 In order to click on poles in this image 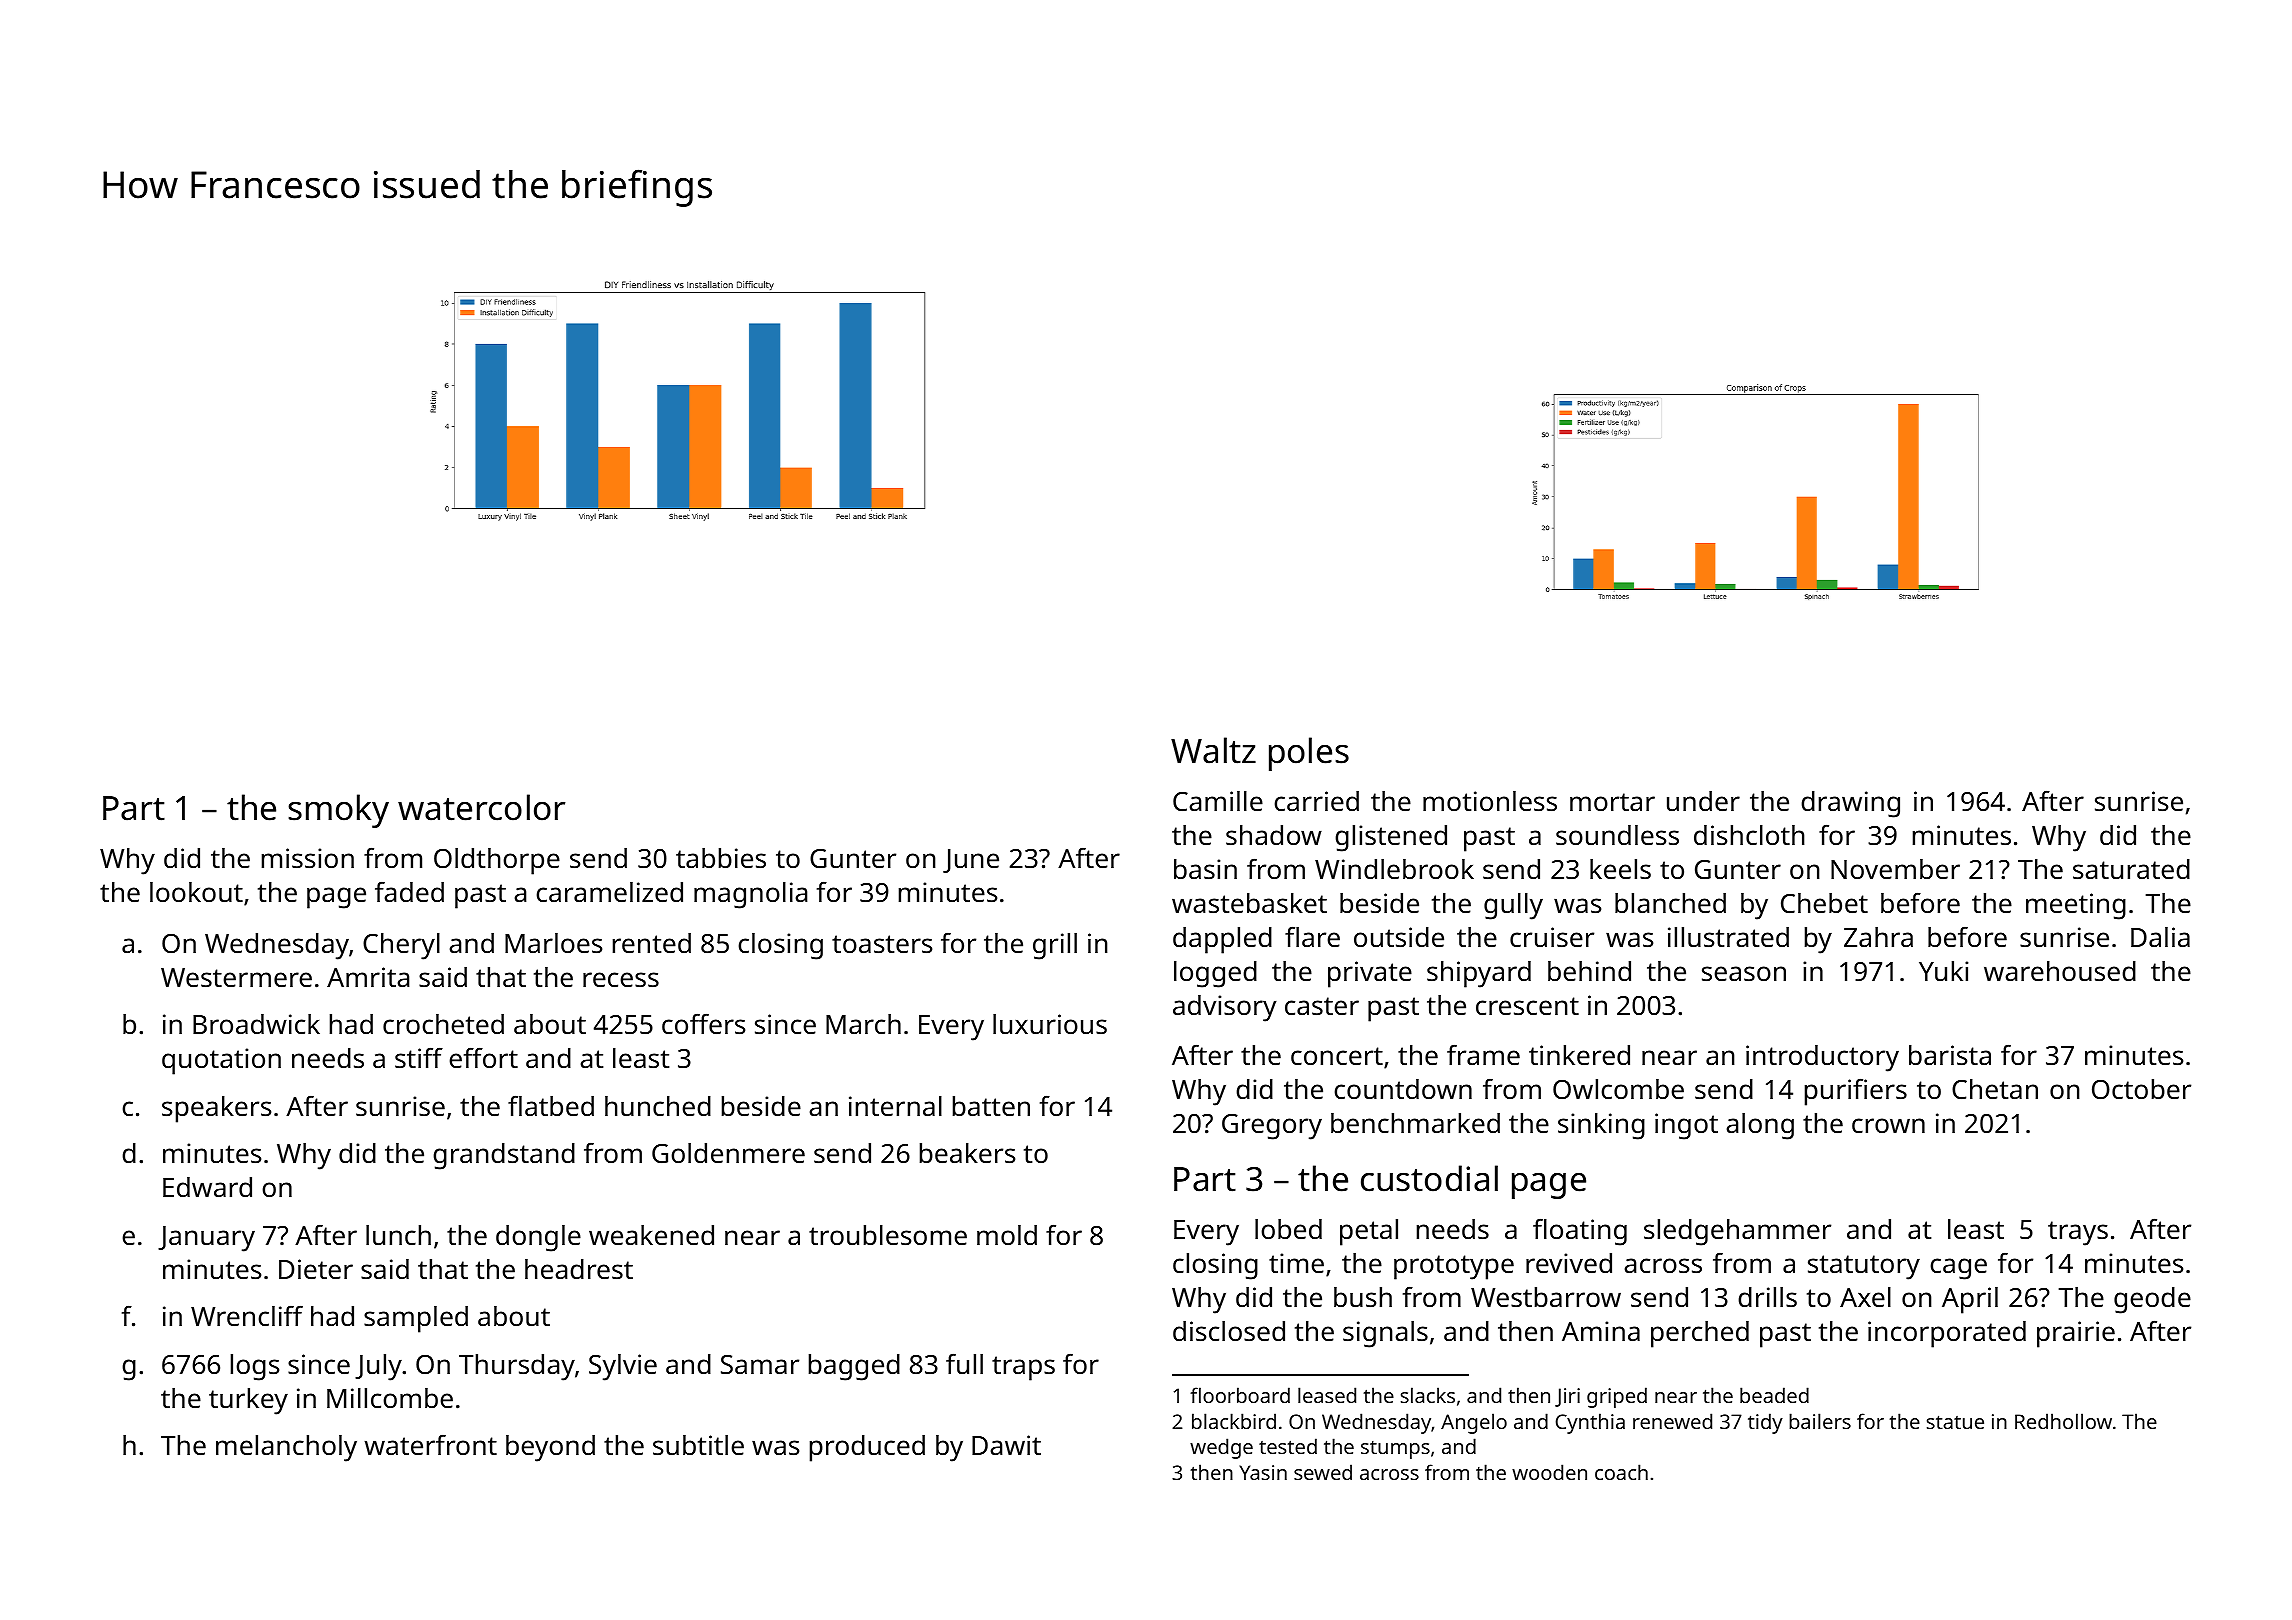, I will do `click(1309, 754)`.
